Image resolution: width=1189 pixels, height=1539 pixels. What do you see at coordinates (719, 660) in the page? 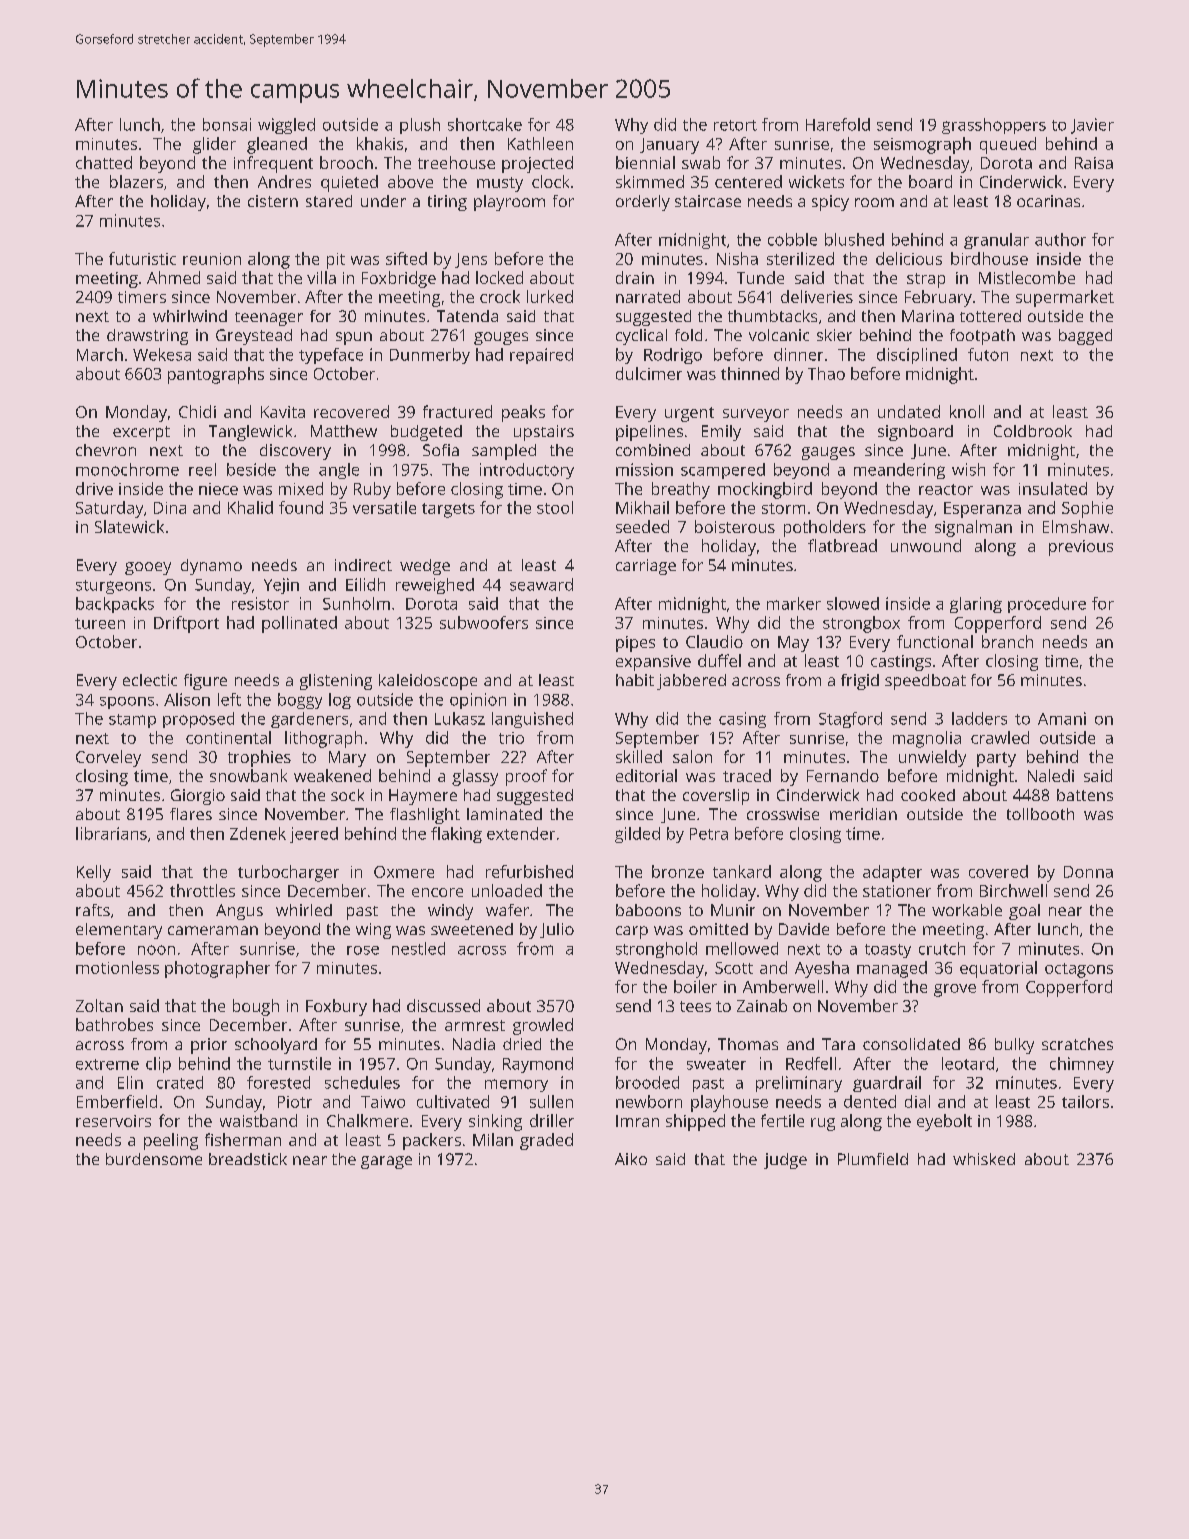
I see `duffel` at bounding box center [719, 660].
